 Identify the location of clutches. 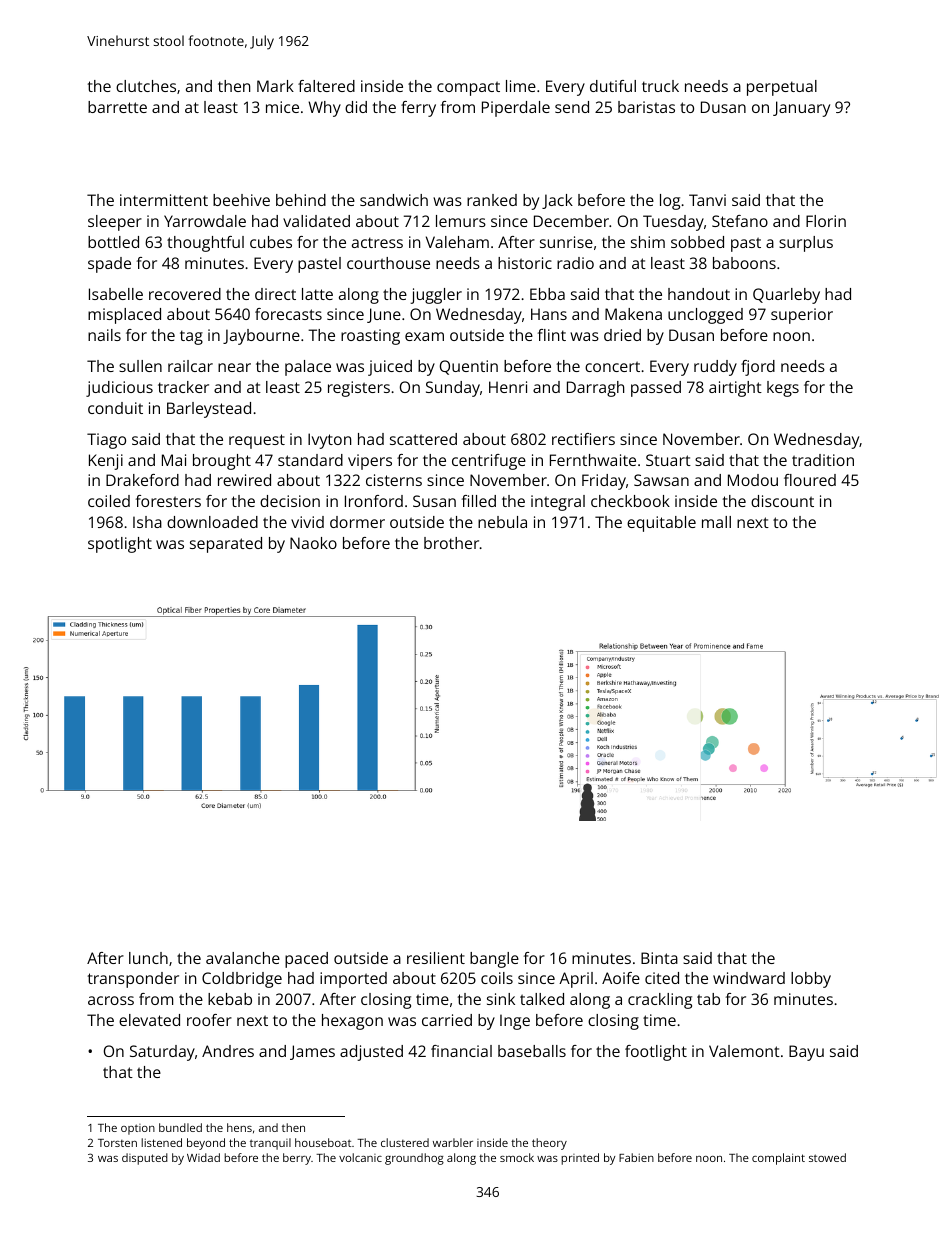
(146, 86).
